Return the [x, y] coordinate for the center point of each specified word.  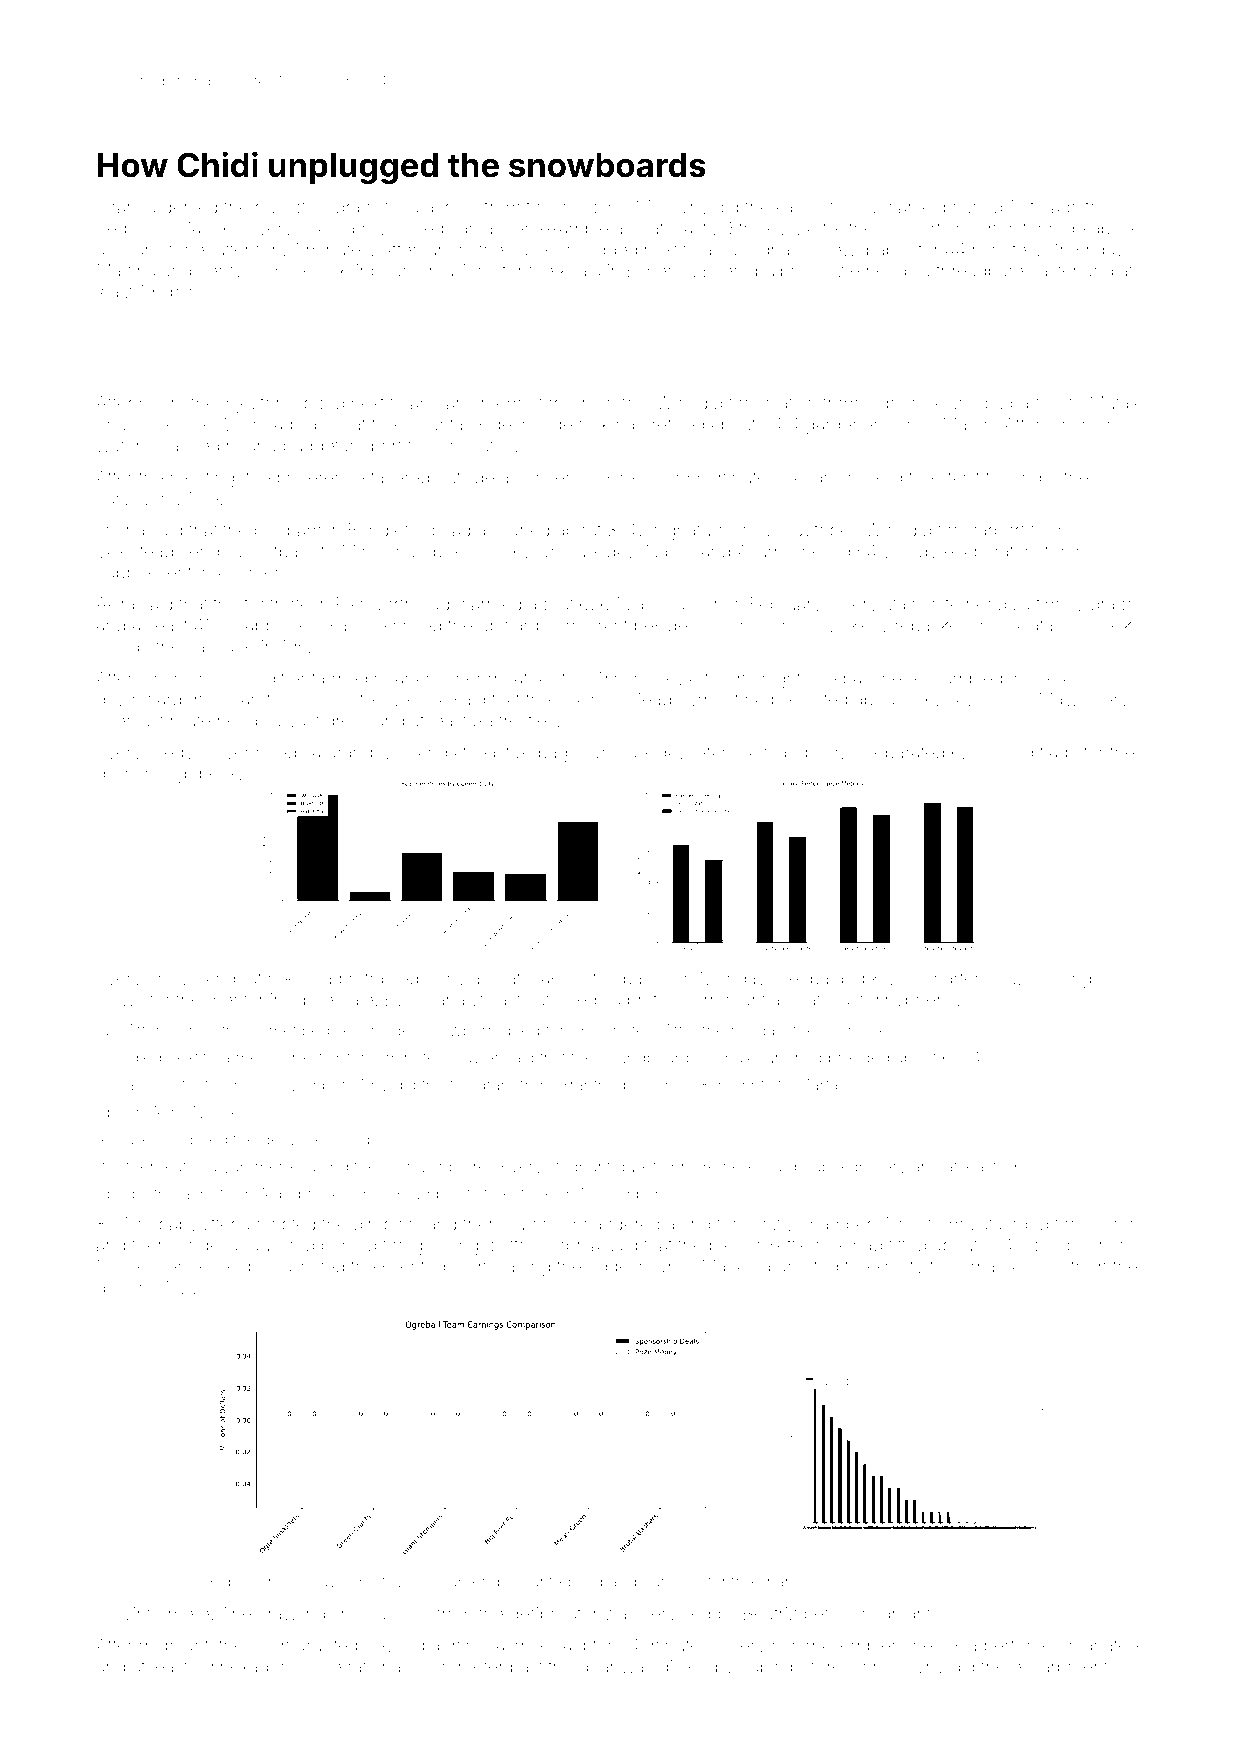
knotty [900, 1269]
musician [224, 699]
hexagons [260, 1668]
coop [577, 210]
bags [558, 754]
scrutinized [301, 1266]
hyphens [920, 1001]
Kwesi [895, 978]
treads [1054, 207]
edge [608, 1268]
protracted [379, 978]
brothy [652, 1001]
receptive [292, 208]
